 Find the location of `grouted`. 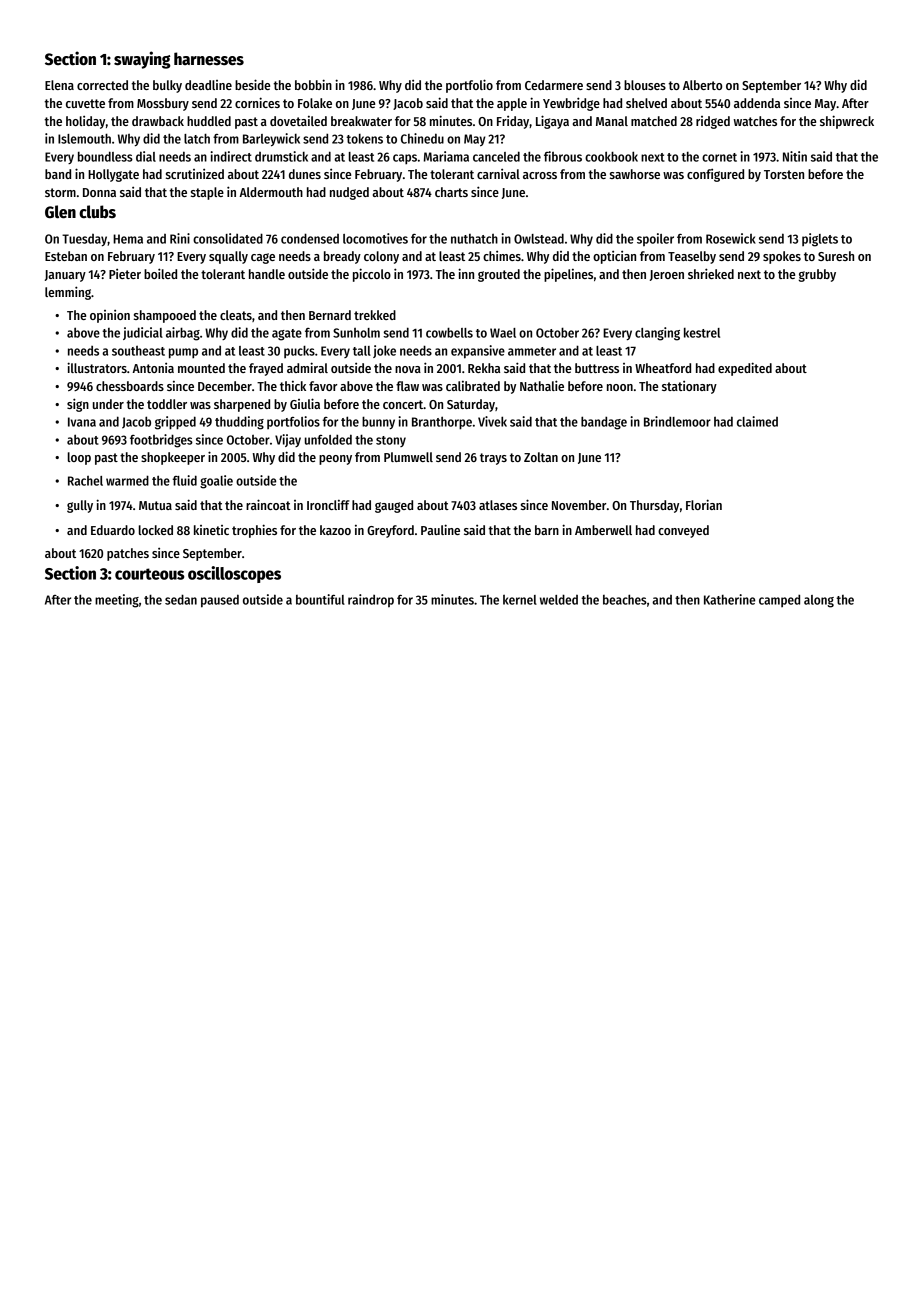

grouted is located at coordinates (499, 275).
